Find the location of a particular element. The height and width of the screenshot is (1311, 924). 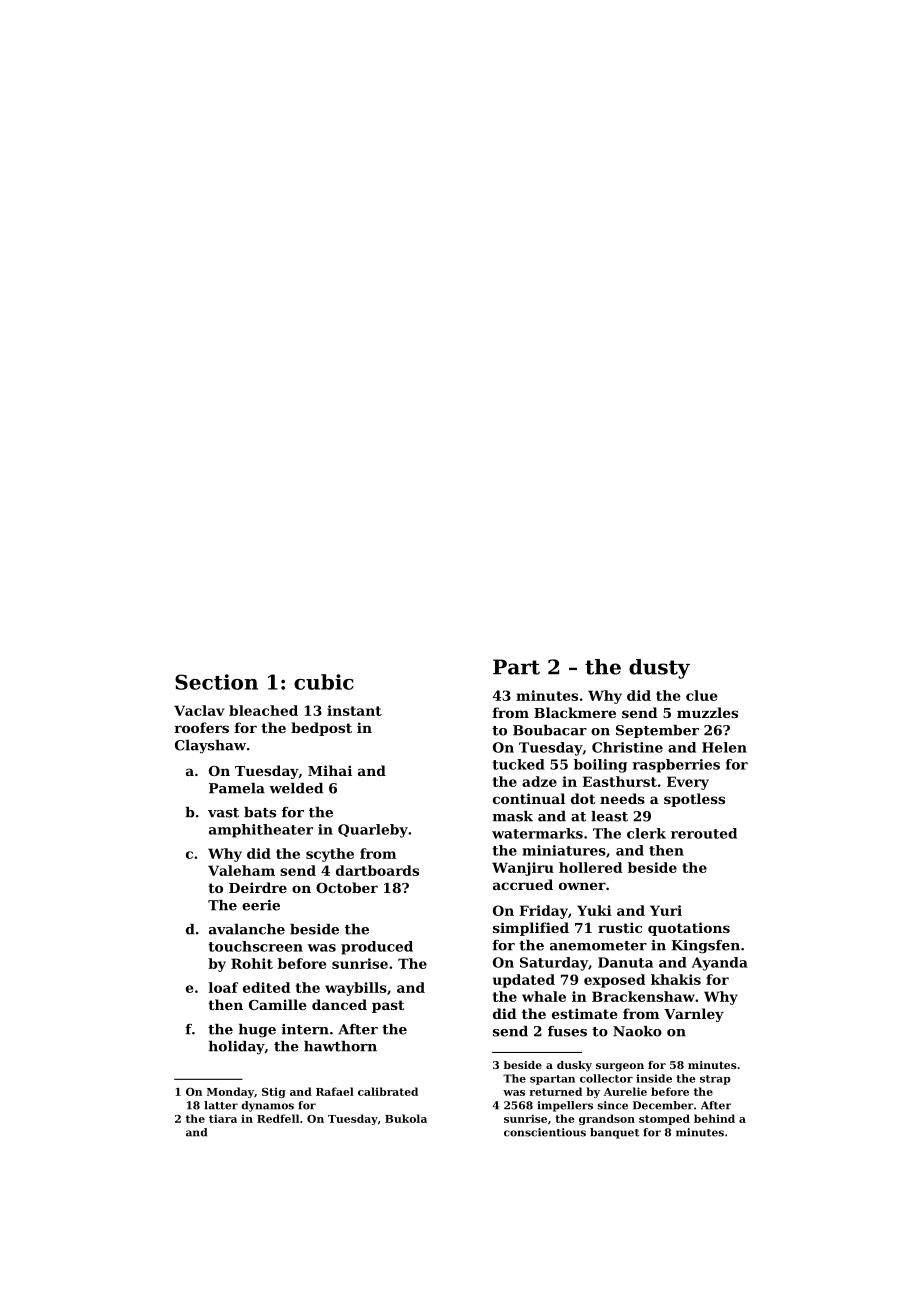

Section is located at coordinates (216, 682).
